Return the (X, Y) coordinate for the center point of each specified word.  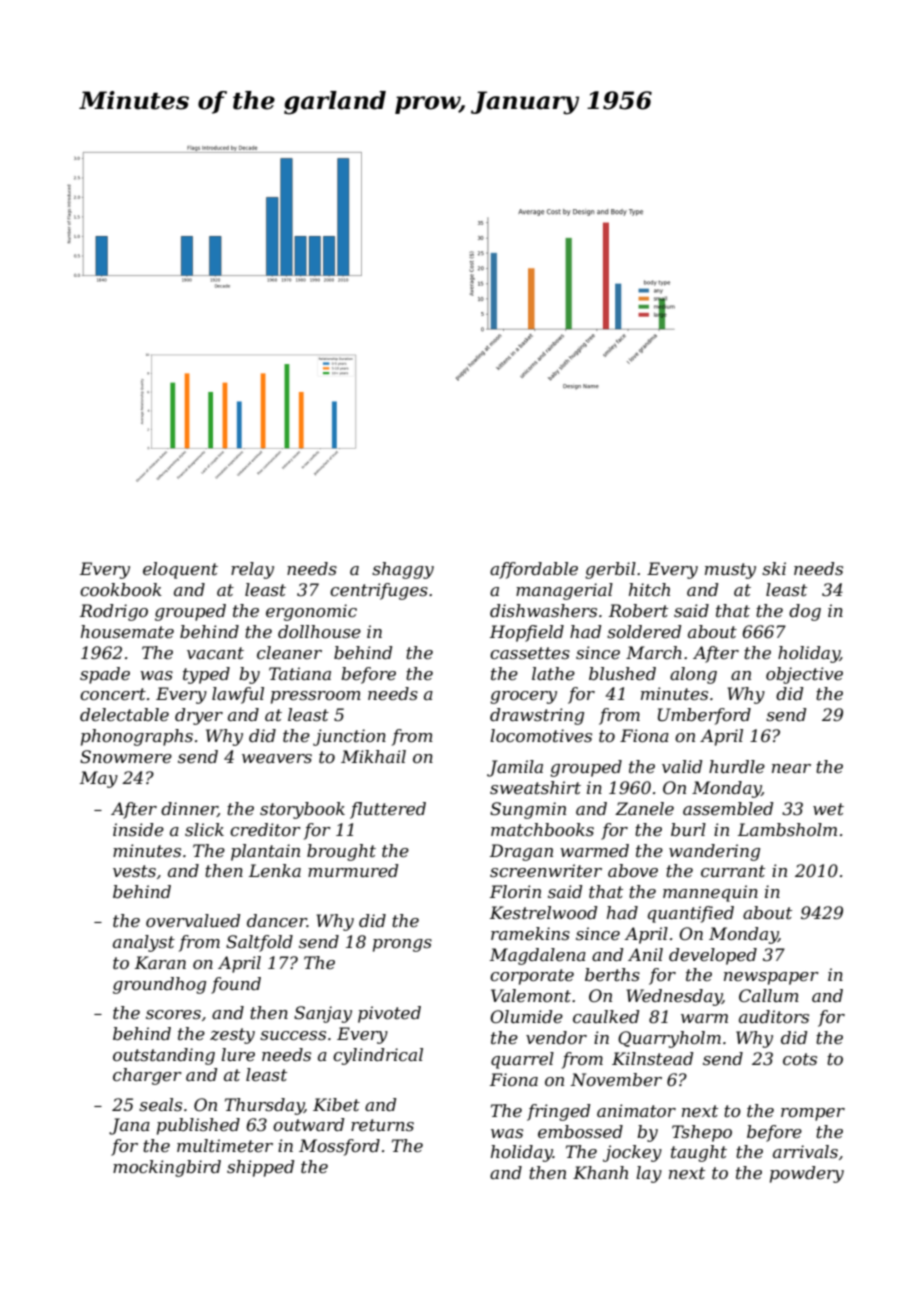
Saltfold (259, 943)
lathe (553, 673)
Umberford (704, 716)
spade (105, 675)
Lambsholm (787, 829)
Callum (769, 995)
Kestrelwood (543, 912)
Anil (645, 954)
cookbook (121, 589)
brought (341, 852)
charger (147, 1076)
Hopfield (527, 633)
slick (204, 829)
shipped (260, 1168)
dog (805, 612)
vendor (556, 1037)
